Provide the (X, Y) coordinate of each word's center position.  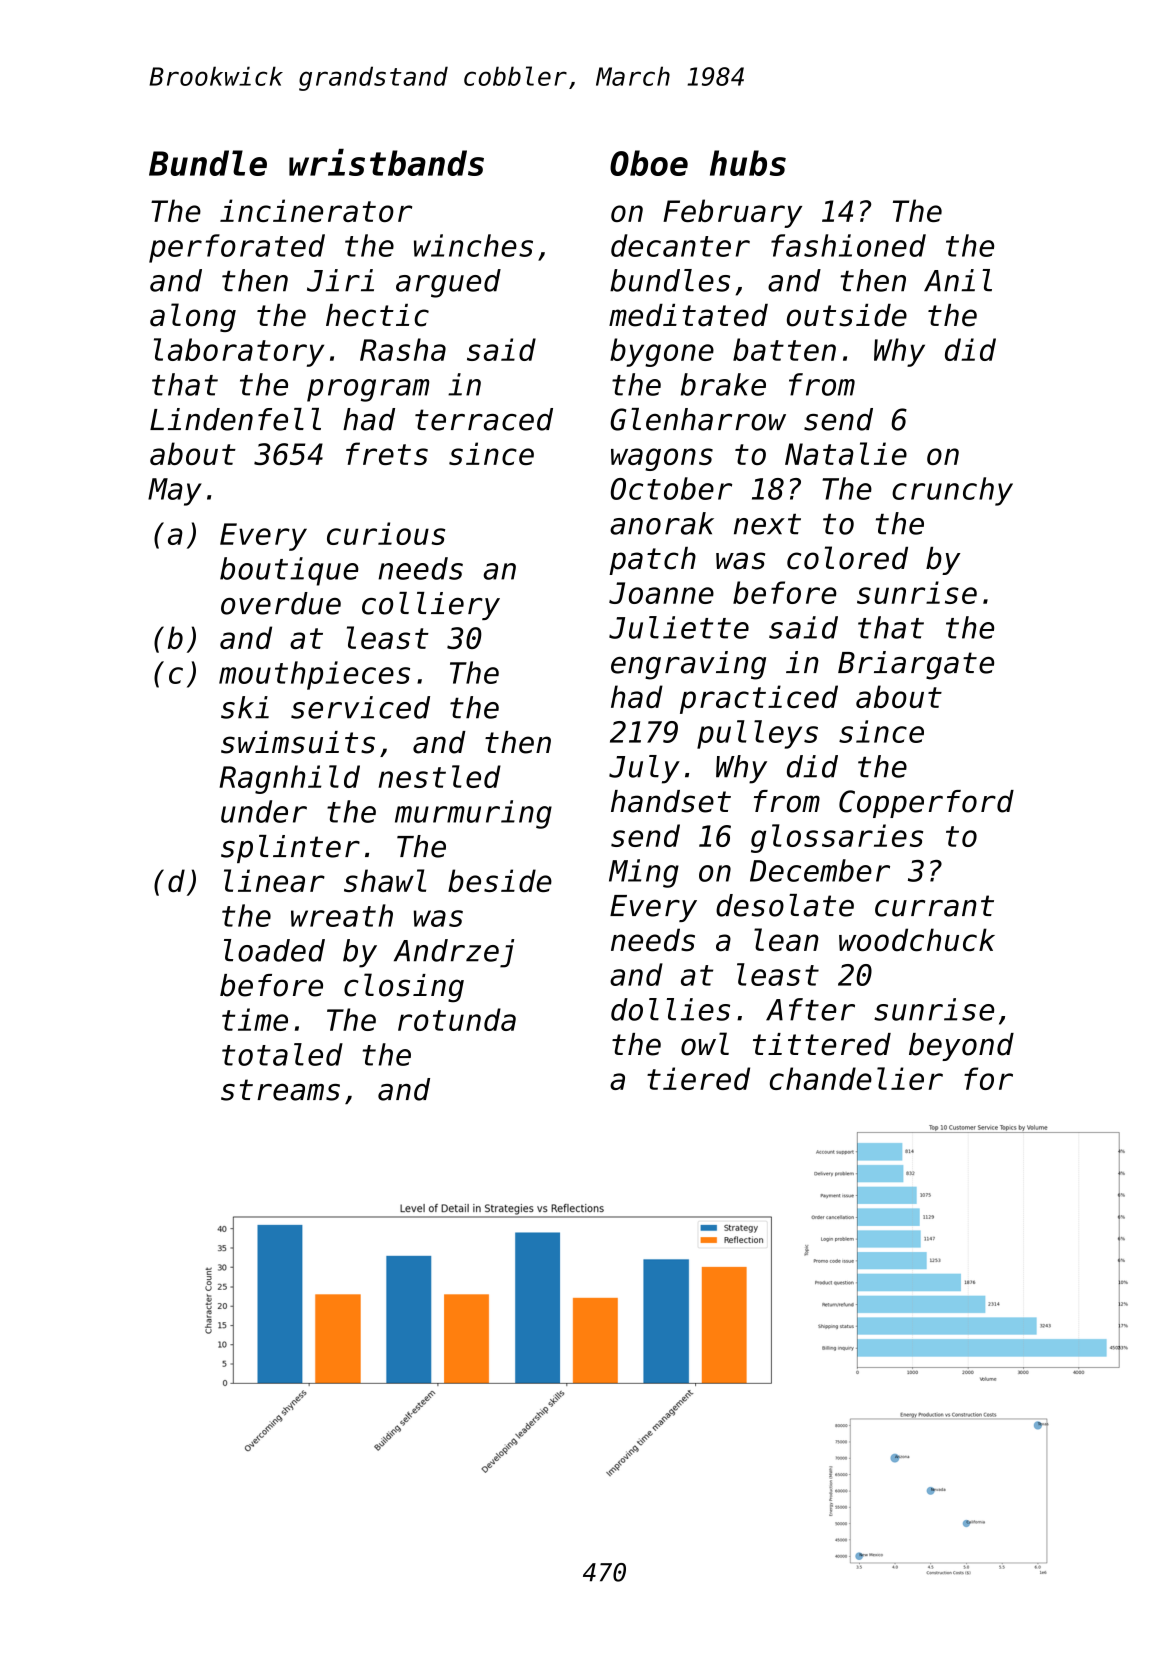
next (767, 524)
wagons (662, 459)
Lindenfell (235, 419)
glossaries (837, 838)
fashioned (848, 245)
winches (473, 245)
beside (500, 880)
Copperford (926, 804)
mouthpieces (314, 675)
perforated (237, 248)
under (264, 811)
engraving (688, 665)
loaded (274, 950)
